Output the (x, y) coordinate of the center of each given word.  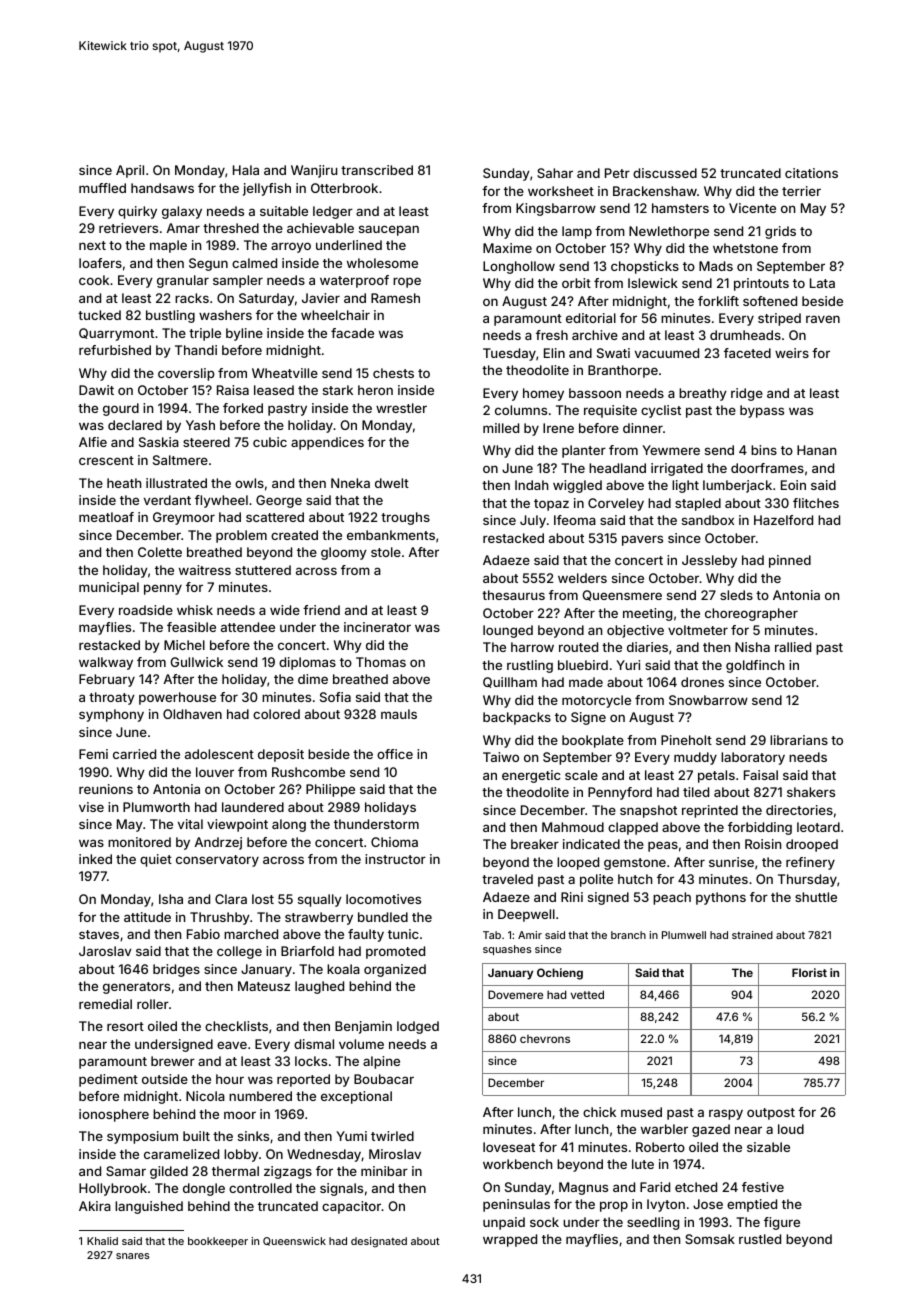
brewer (173, 1061)
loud (791, 1129)
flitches (816, 503)
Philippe (330, 790)
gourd (121, 409)
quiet (156, 860)
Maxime (507, 248)
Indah (531, 485)
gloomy (344, 553)
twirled (392, 1136)
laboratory (753, 758)
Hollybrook (113, 1189)
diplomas (307, 663)
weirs (792, 353)
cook (94, 280)
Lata (822, 283)
